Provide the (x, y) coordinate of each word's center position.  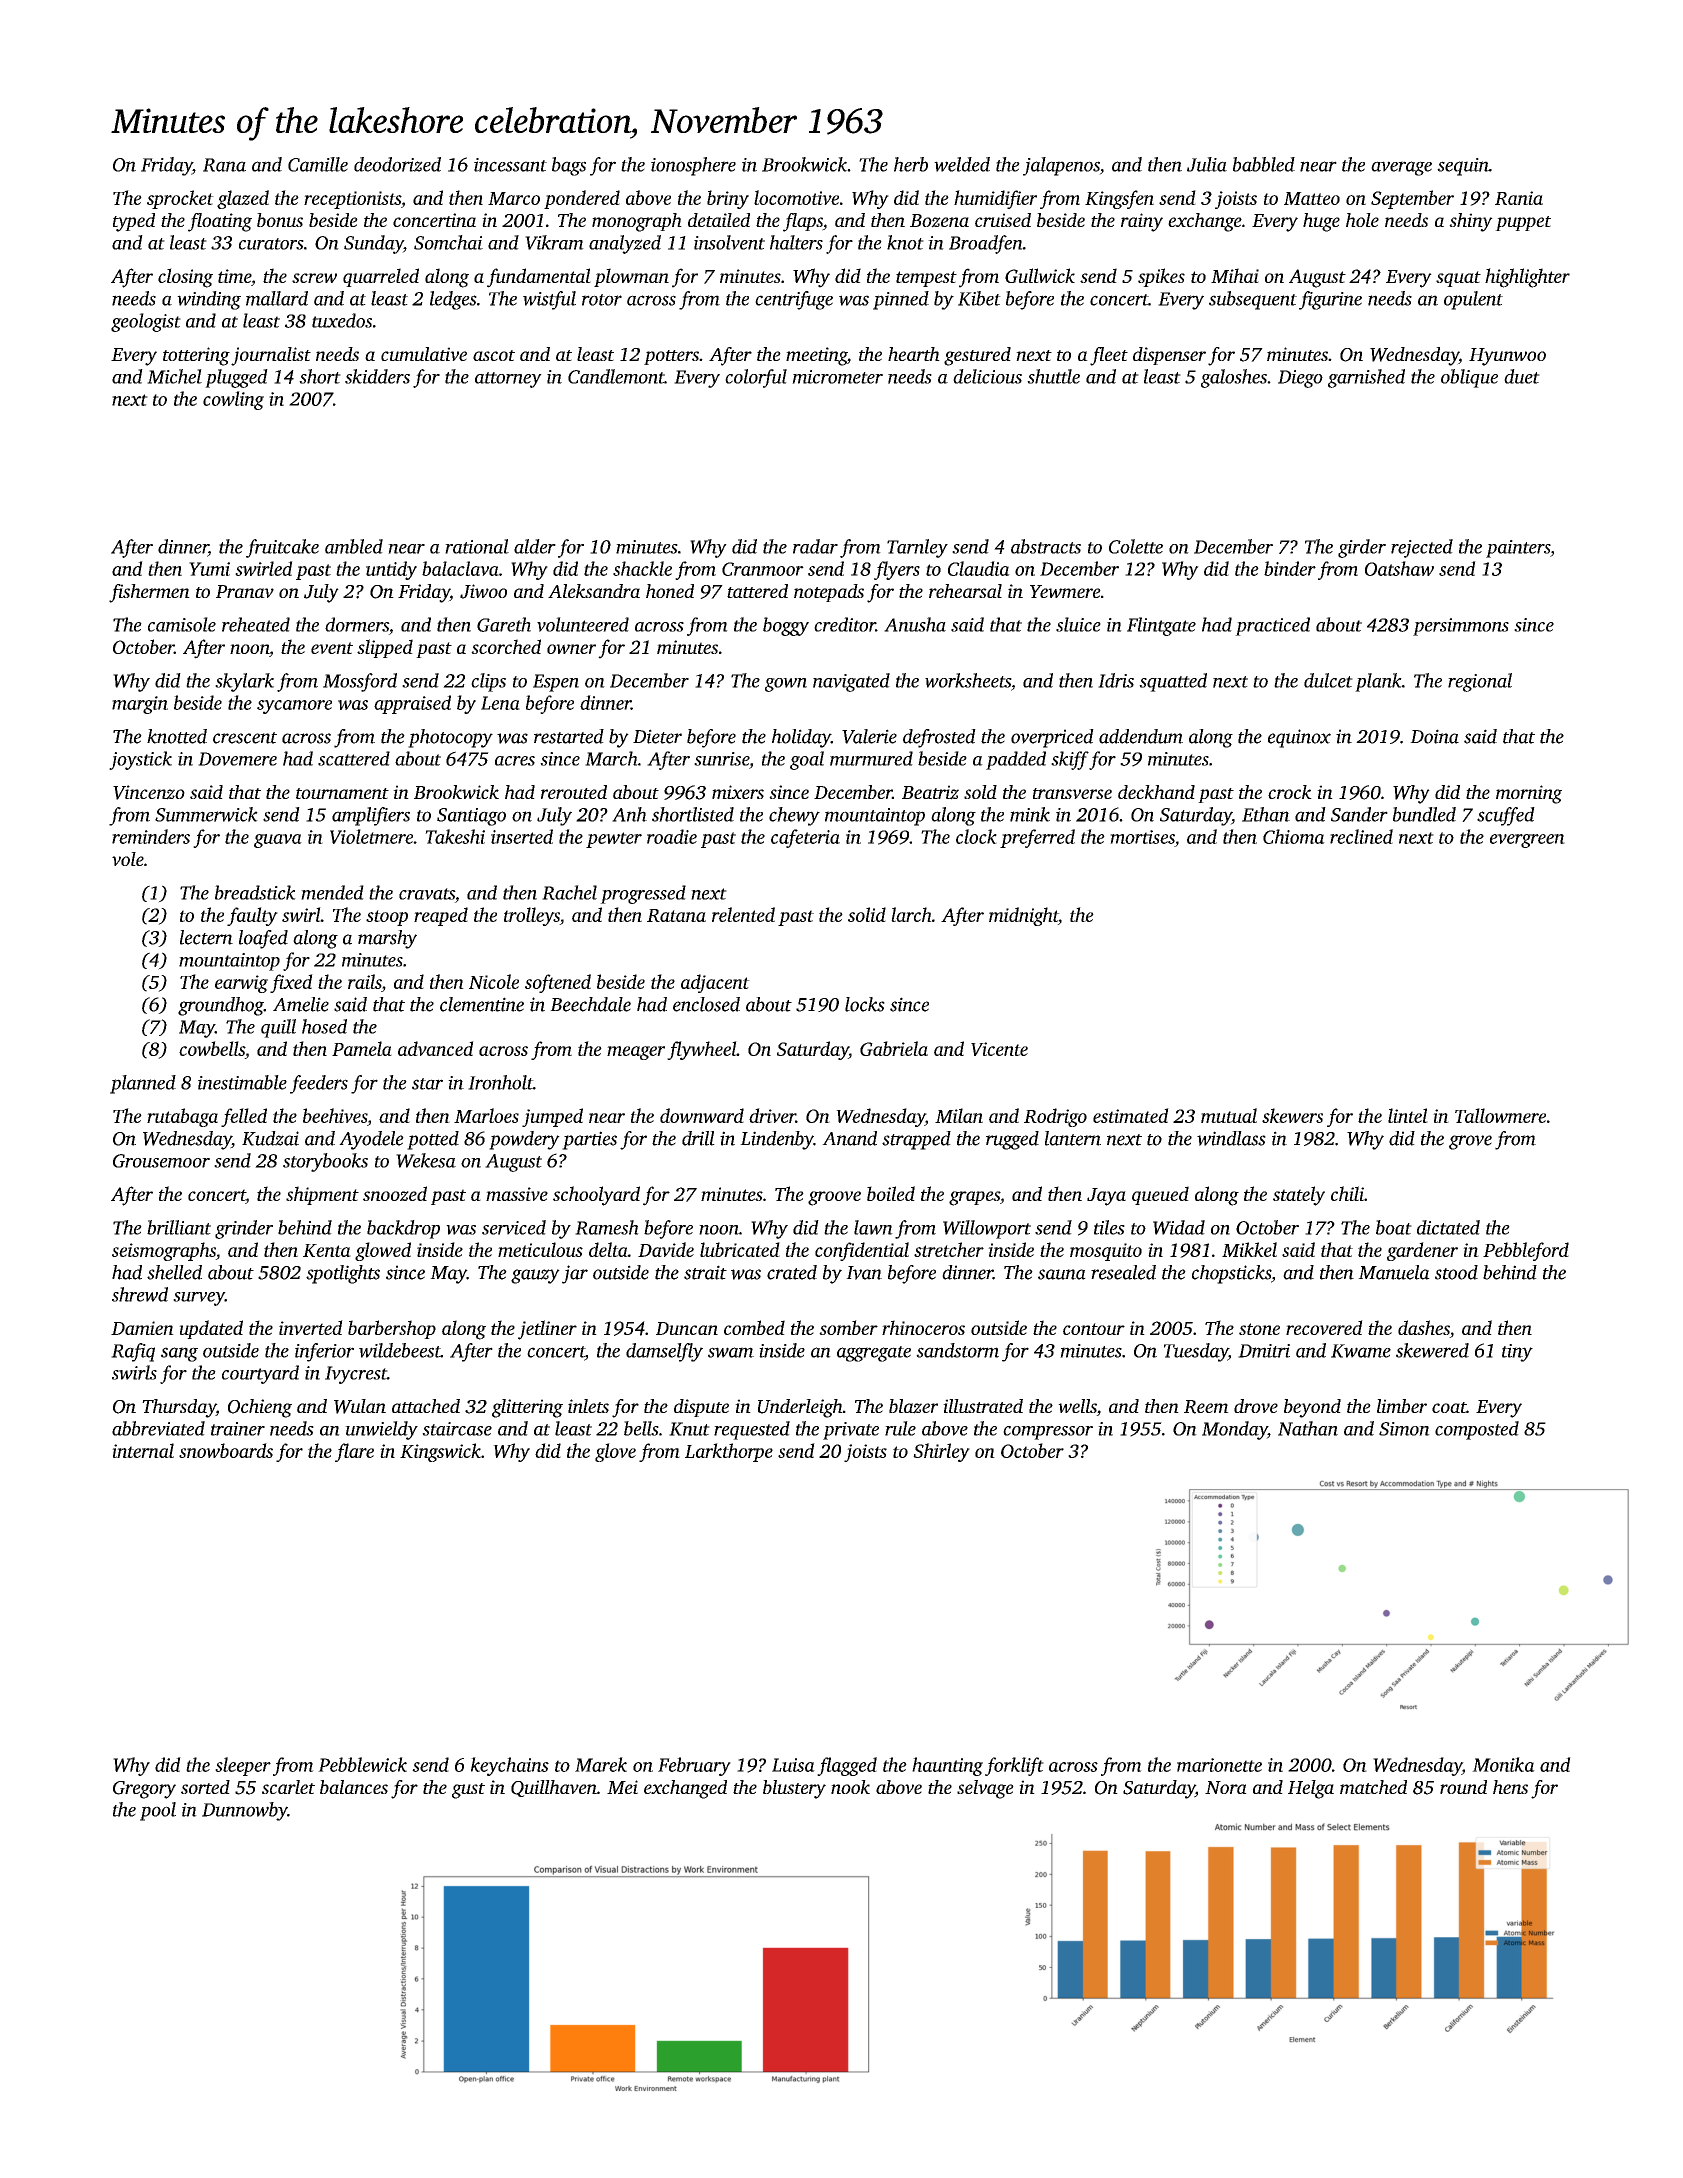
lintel (1408, 1115)
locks (865, 1004)
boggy (786, 626)
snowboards (226, 1450)
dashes (1424, 1329)
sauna (1062, 1274)
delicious (987, 376)
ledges (453, 300)
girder (1362, 548)
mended (332, 892)
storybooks (325, 1162)
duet (1522, 376)
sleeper (243, 1766)
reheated (256, 624)
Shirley (941, 1452)
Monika (1503, 1764)
